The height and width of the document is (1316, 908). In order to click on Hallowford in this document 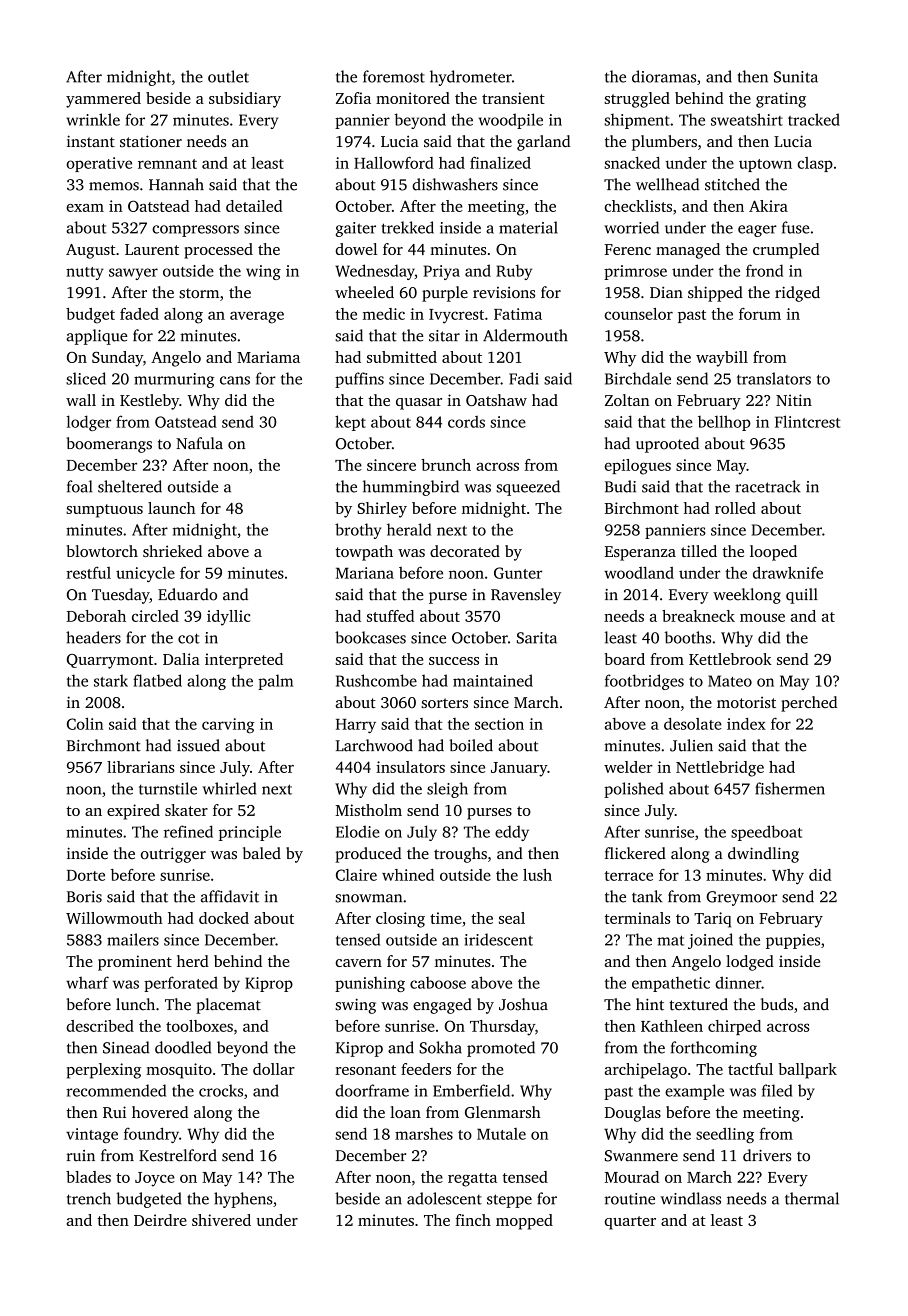, I will do `click(394, 163)`.
